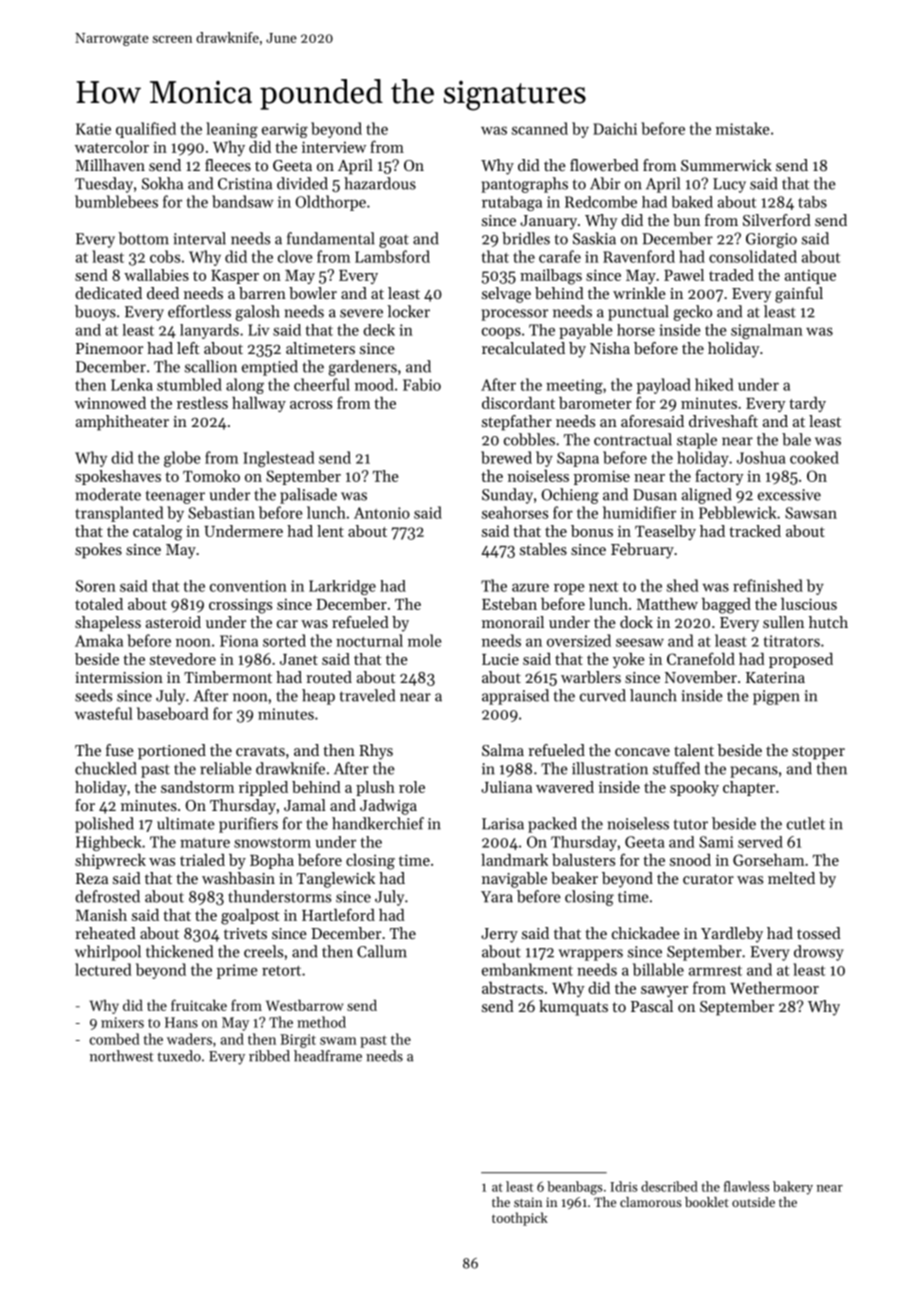 The width and height of the screenshot is (924, 1314). I want to click on beanbags, so click(575, 1188).
